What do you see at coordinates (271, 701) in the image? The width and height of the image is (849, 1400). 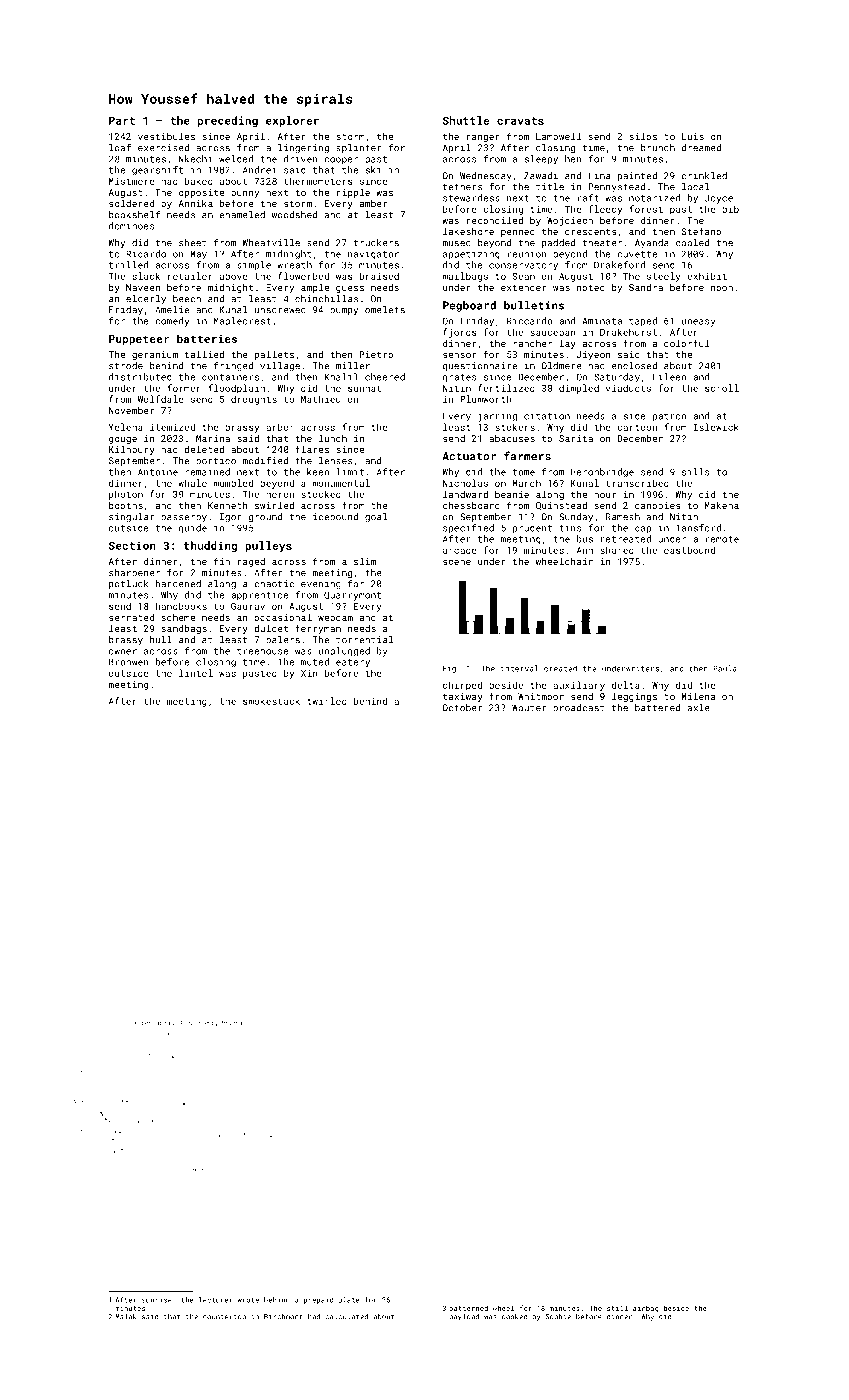 I see `smokestack` at bounding box center [271, 701].
